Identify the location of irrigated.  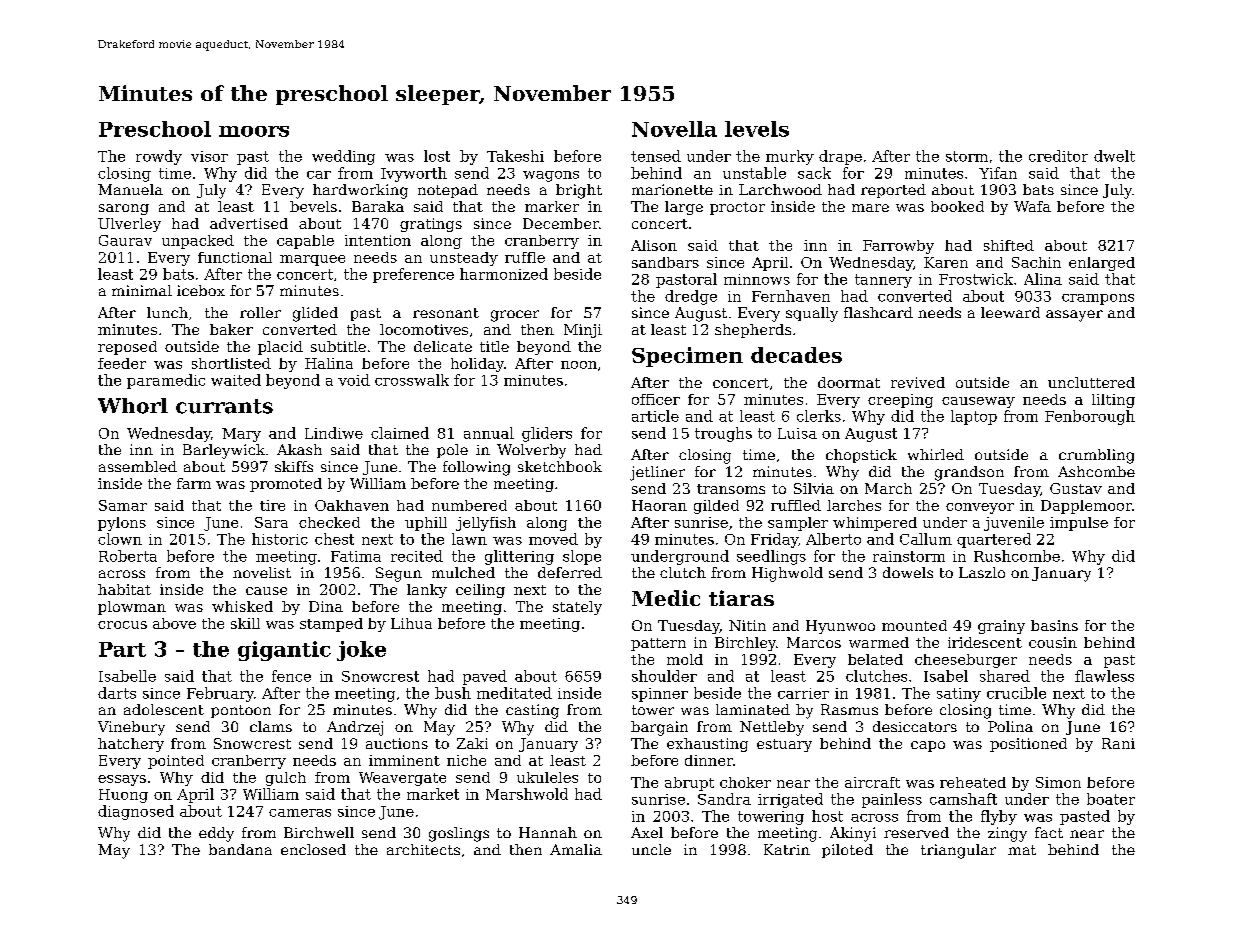
(790, 800).
